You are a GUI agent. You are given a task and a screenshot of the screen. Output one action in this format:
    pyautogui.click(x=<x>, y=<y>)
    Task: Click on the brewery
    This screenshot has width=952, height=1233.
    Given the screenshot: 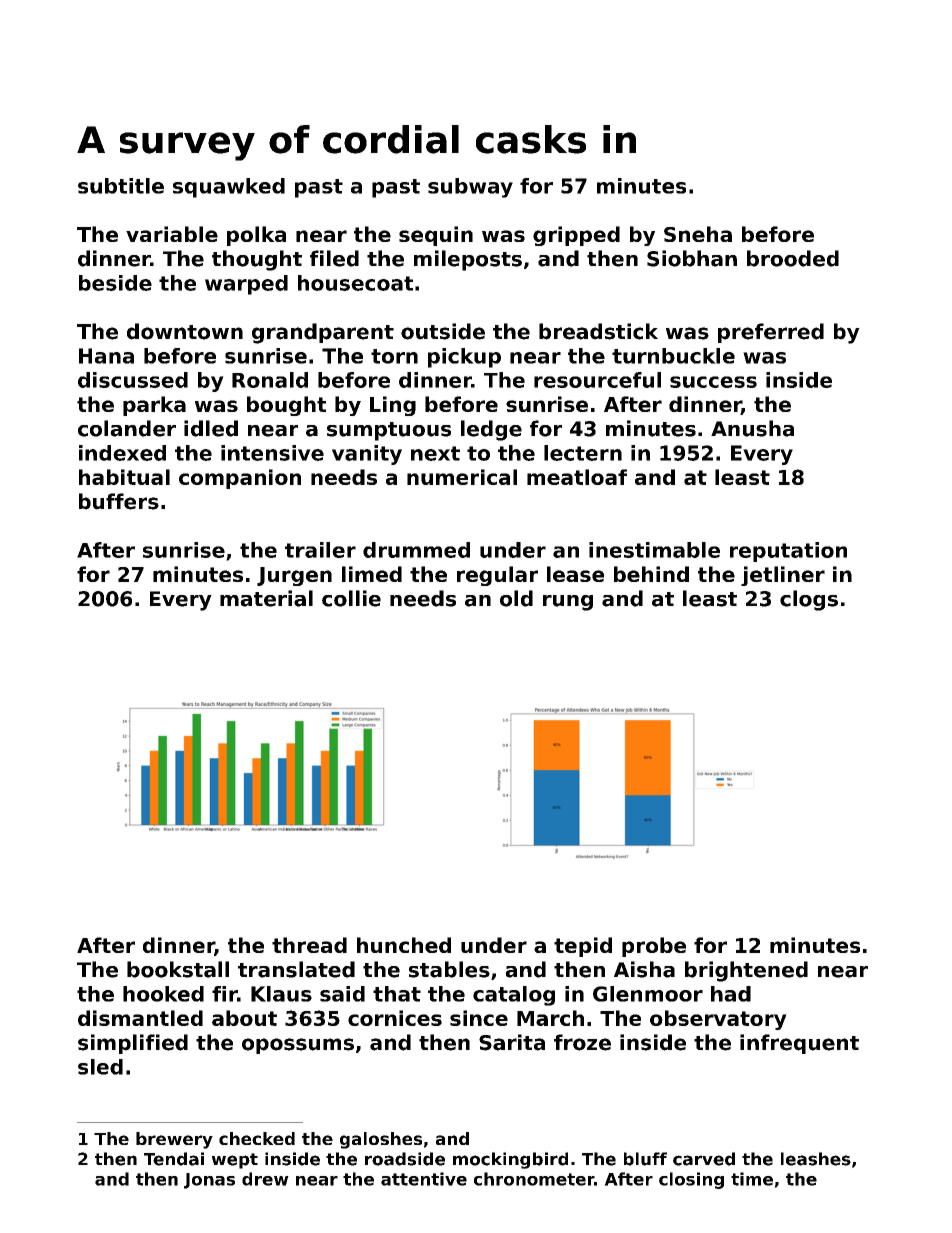 What is the action you would take?
    pyautogui.click(x=174, y=1140)
